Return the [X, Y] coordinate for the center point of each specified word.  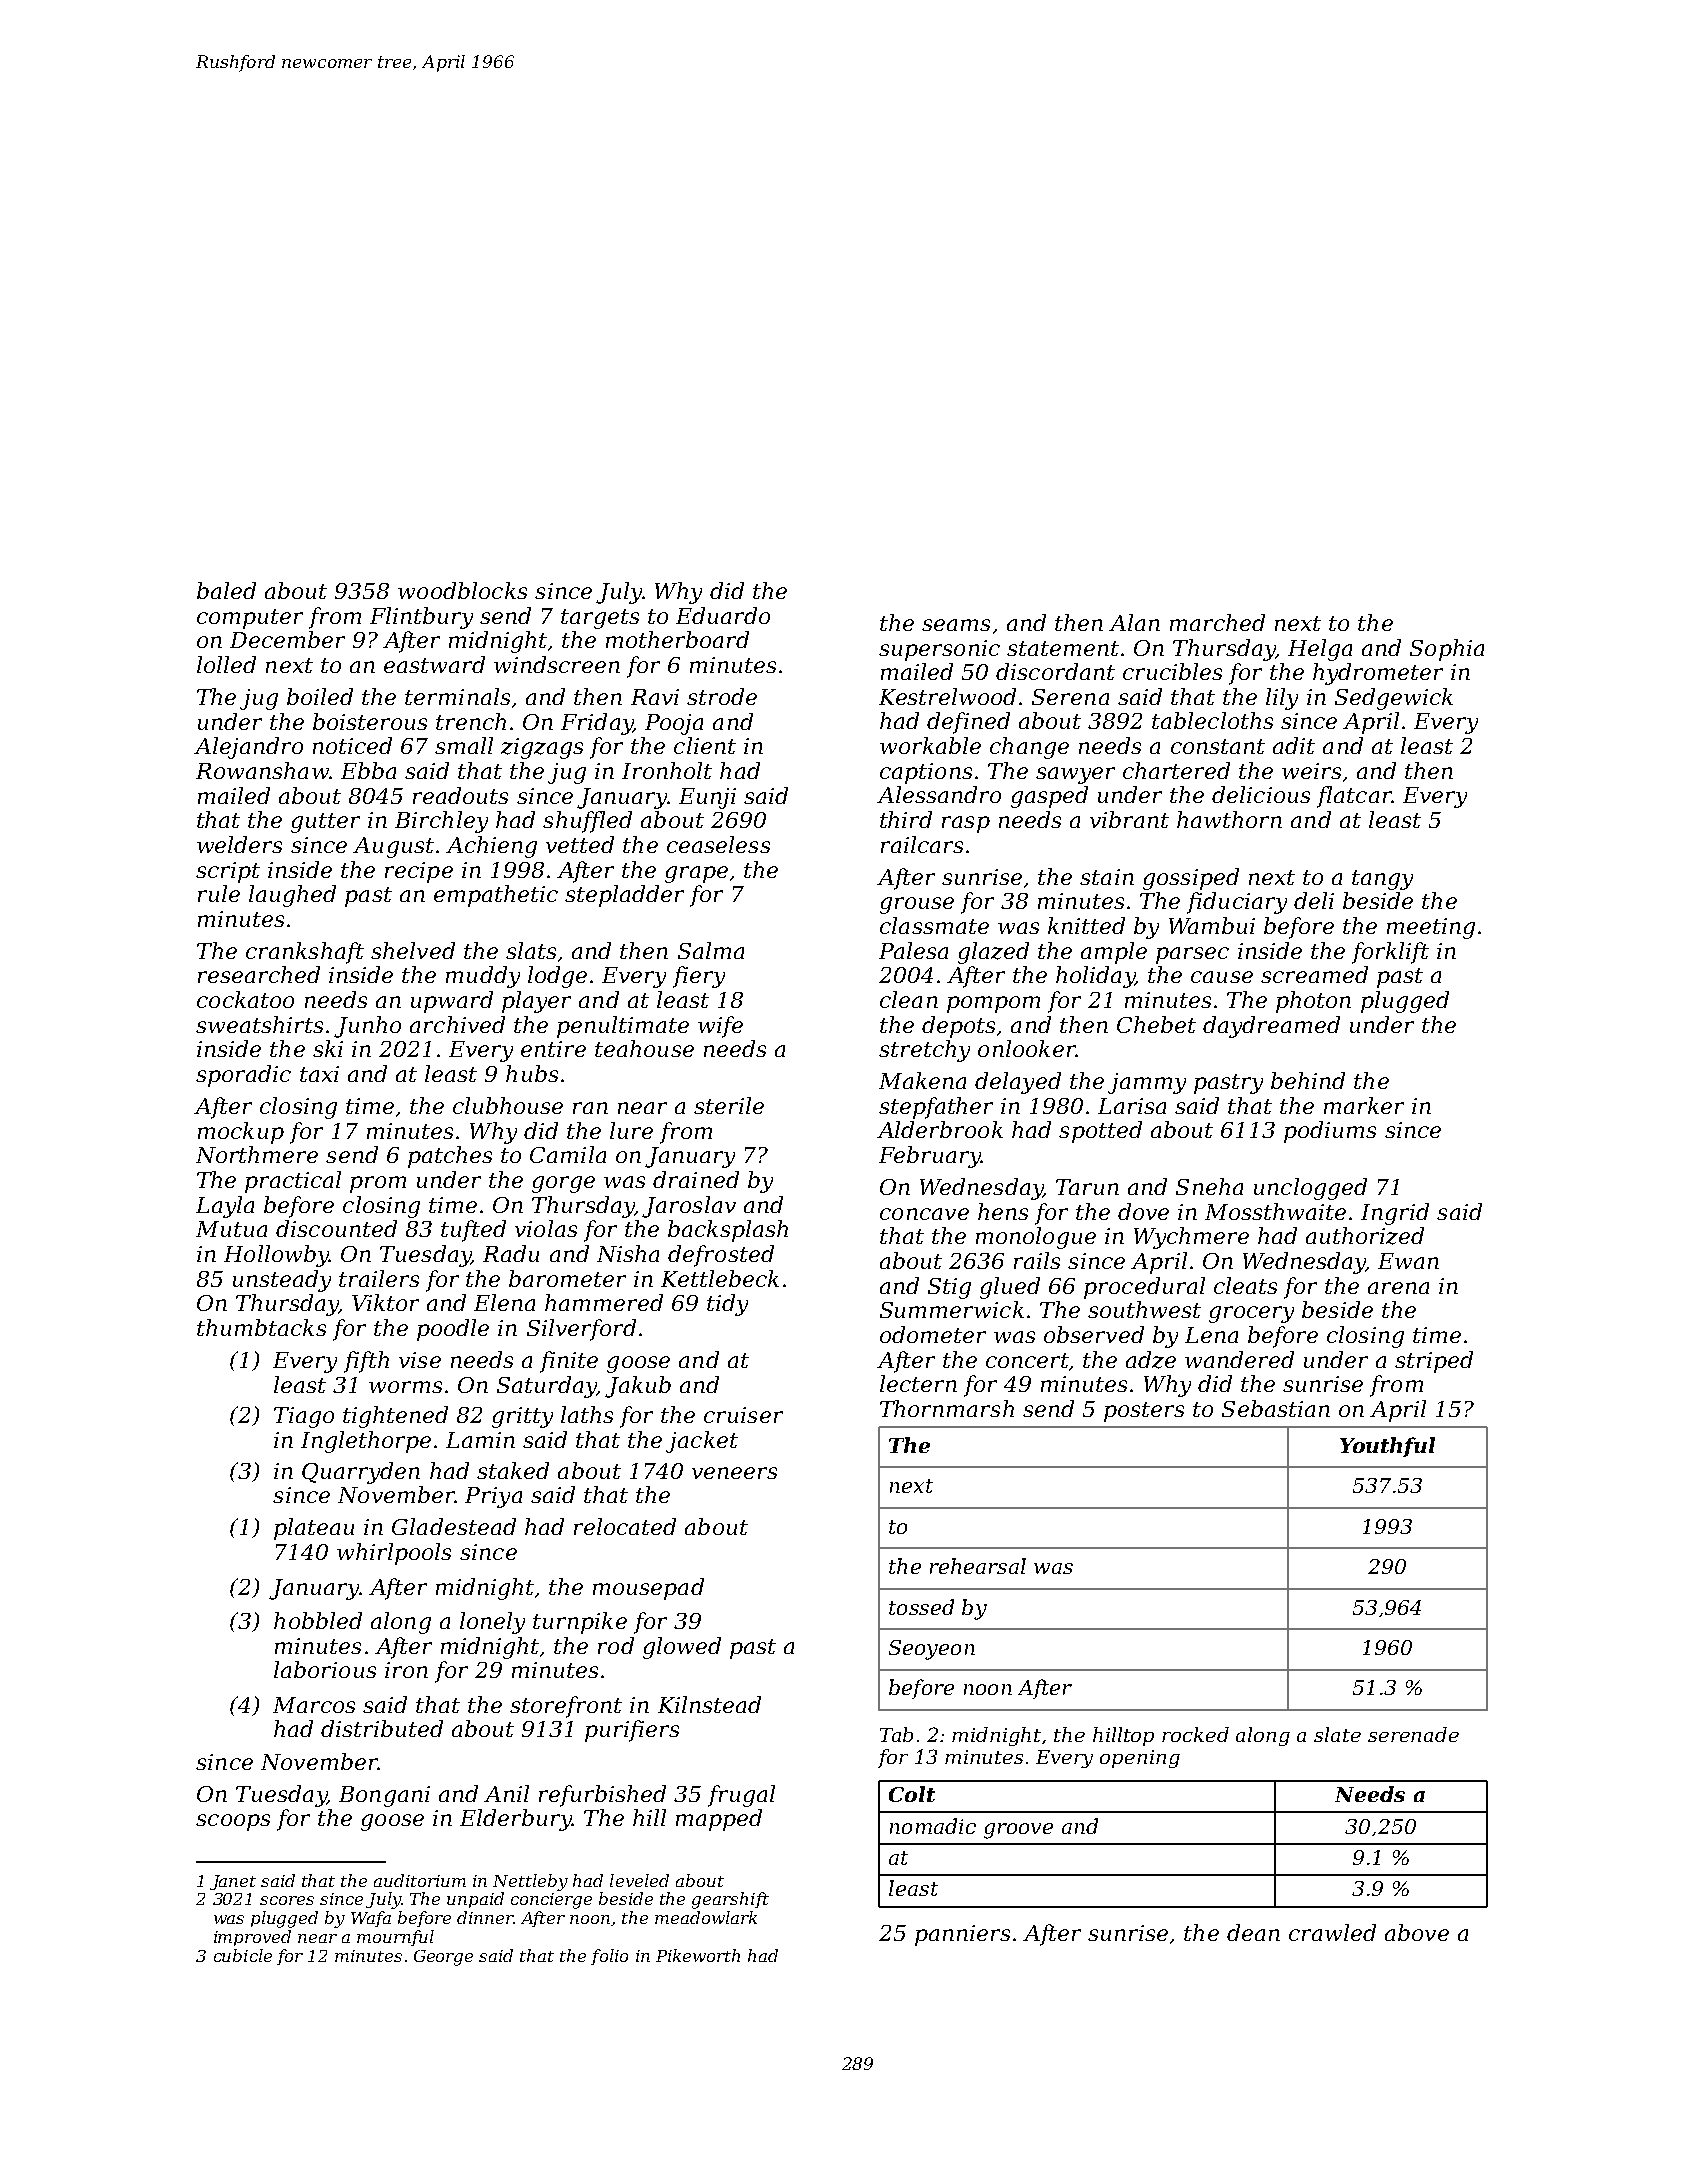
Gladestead [454, 1526]
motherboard [677, 639]
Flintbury [421, 618]
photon [1313, 1002]
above [1417, 1932]
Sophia [1447, 650]
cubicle [243, 1955]
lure [631, 1130]
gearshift [730, 1900]
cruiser [743, 1415]
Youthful [1387, 1447]
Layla [225, 1207]
